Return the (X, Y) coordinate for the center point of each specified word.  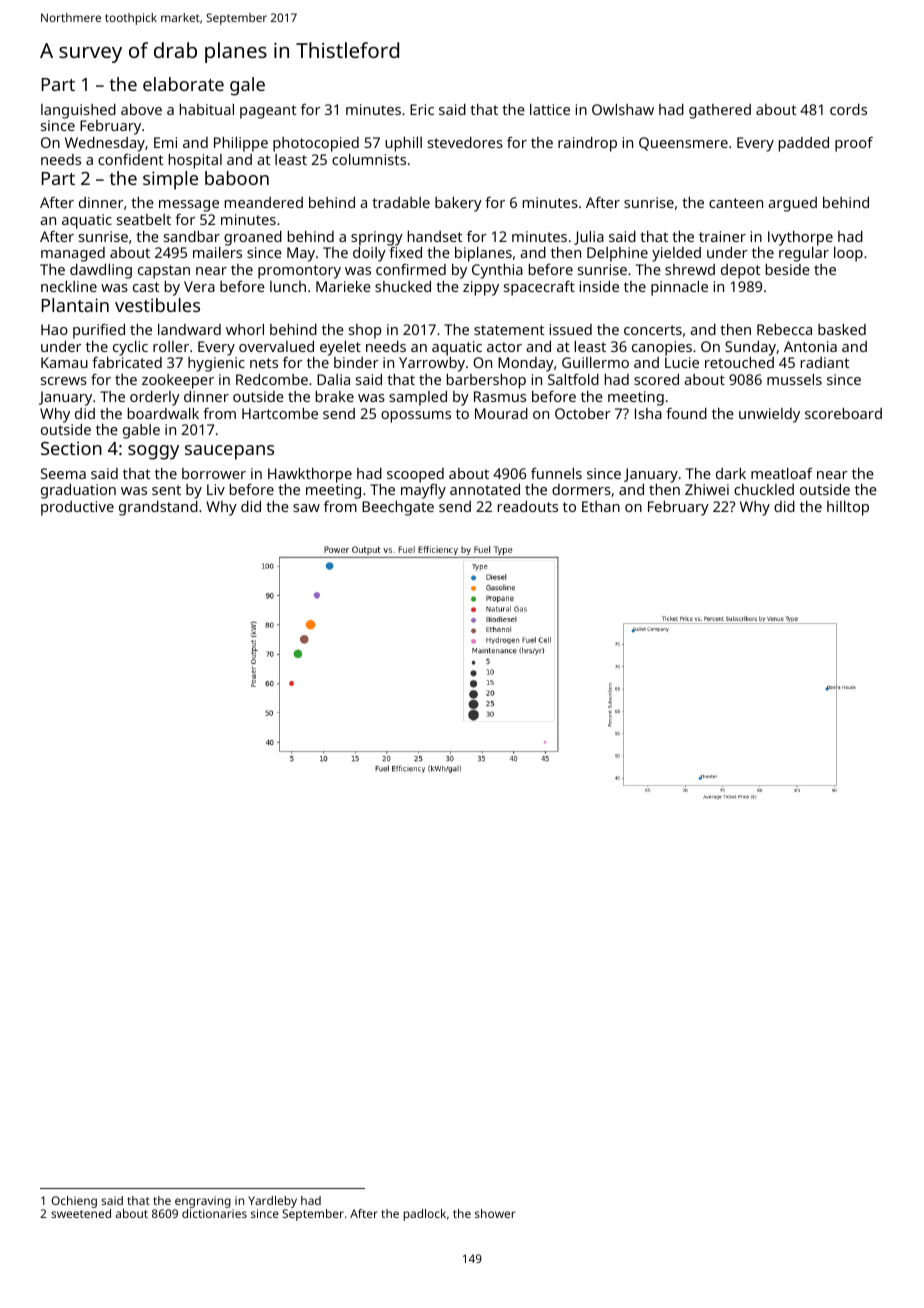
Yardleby (272, 1202)
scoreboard (843, 413)
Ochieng (74, 1202)
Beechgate (398, 508)
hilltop (848, 508)
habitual (207, 109)
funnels (556, 473)
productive (77, 508)
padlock (425, 1215)
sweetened (81, 1213)
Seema (63, 473)
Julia (589, 238)
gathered (720, 111)
